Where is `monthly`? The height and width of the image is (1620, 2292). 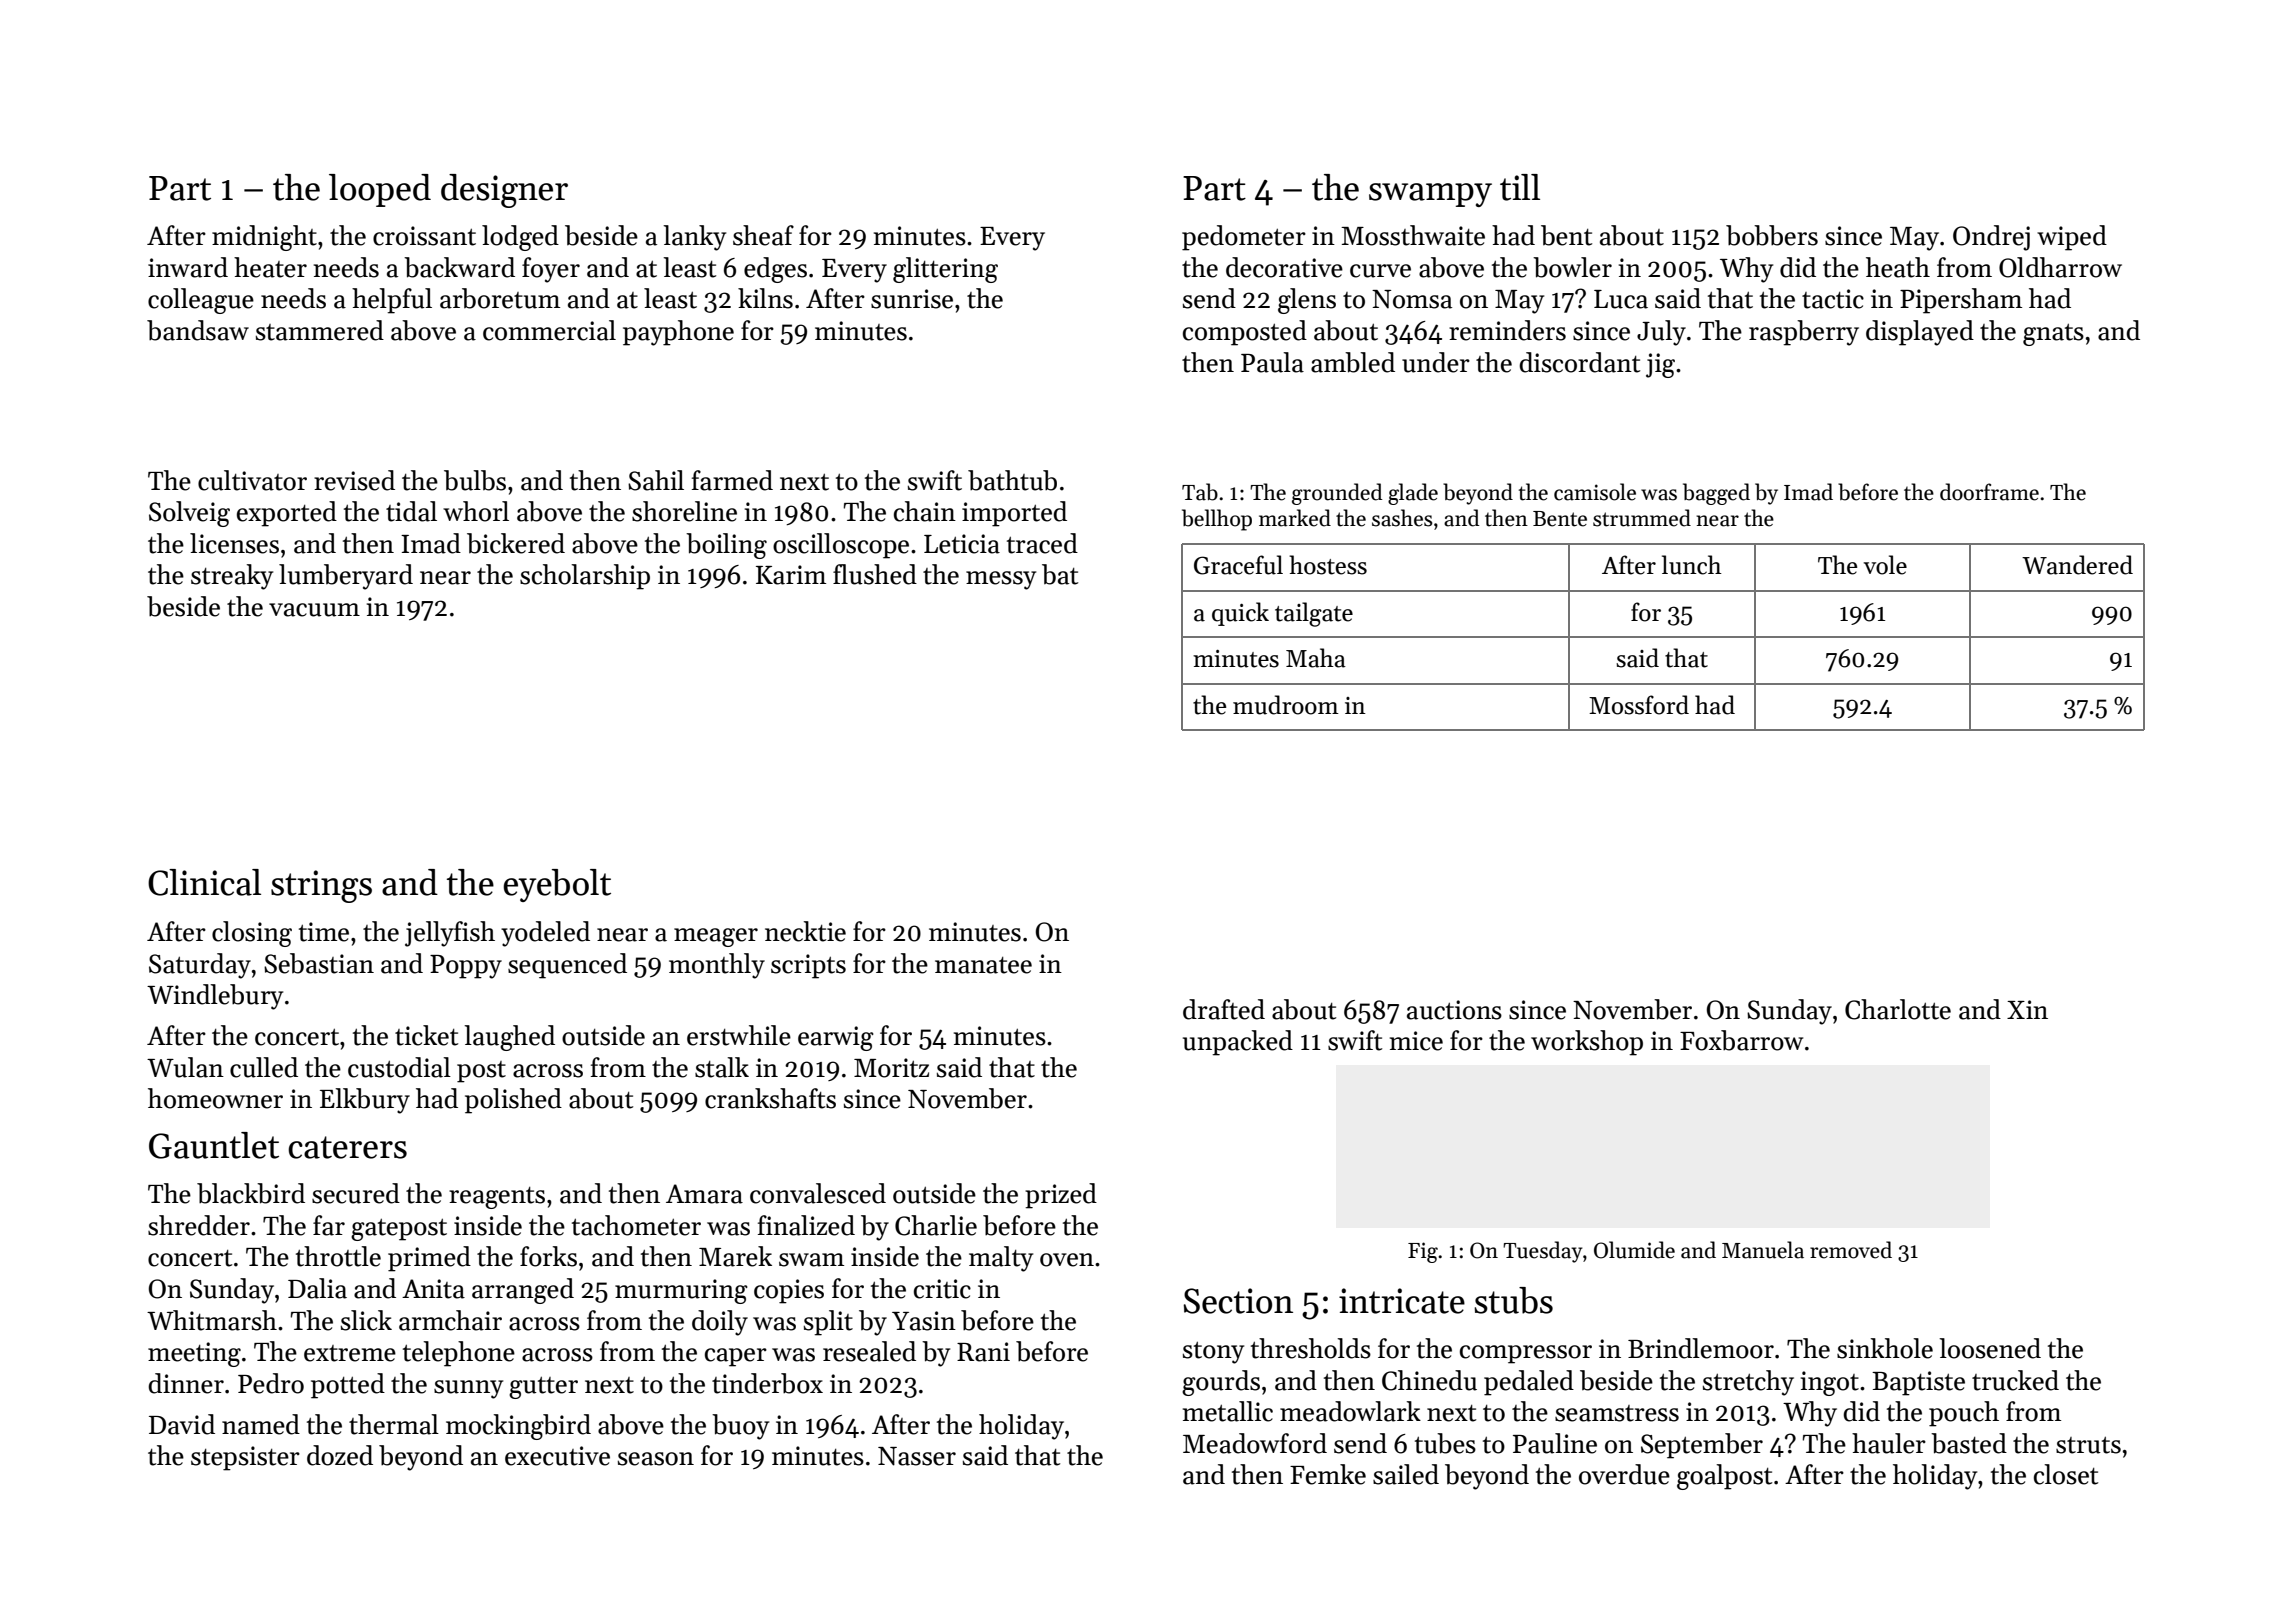
monthly is located at coordinates (717, 966).
